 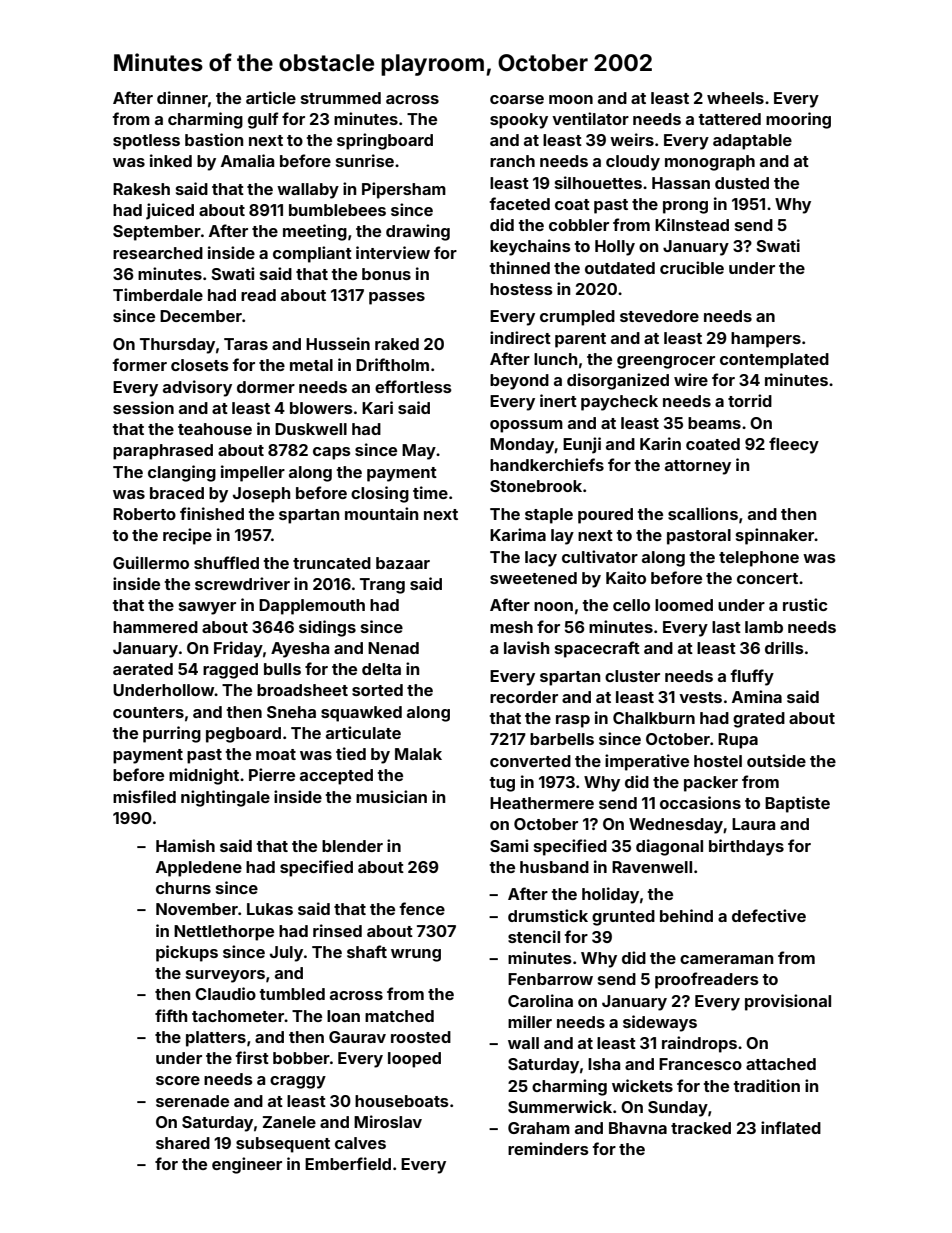 What do you see at coordinates (418, 754) in the document?
I see `Malak` at bounding box center [418, 754].
